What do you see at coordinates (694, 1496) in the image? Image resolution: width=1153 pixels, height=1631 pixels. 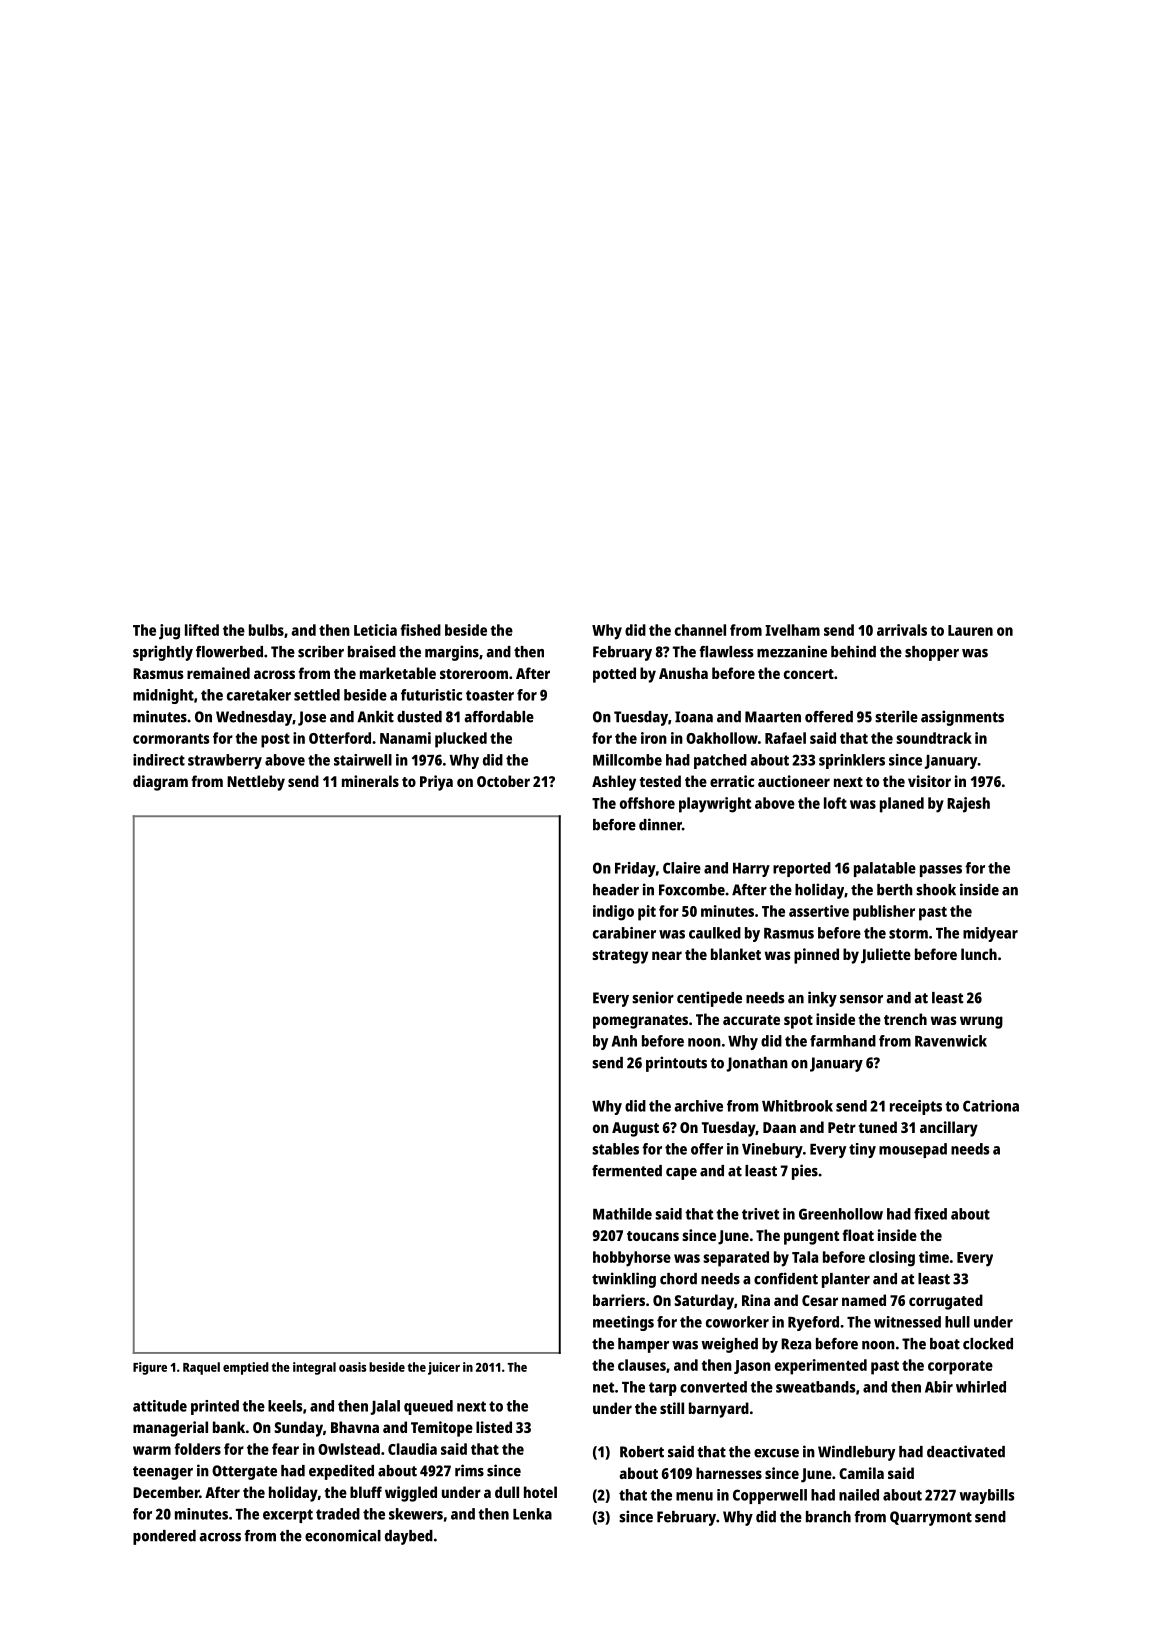 I see `menu` at bounding box center [694, 1496].
